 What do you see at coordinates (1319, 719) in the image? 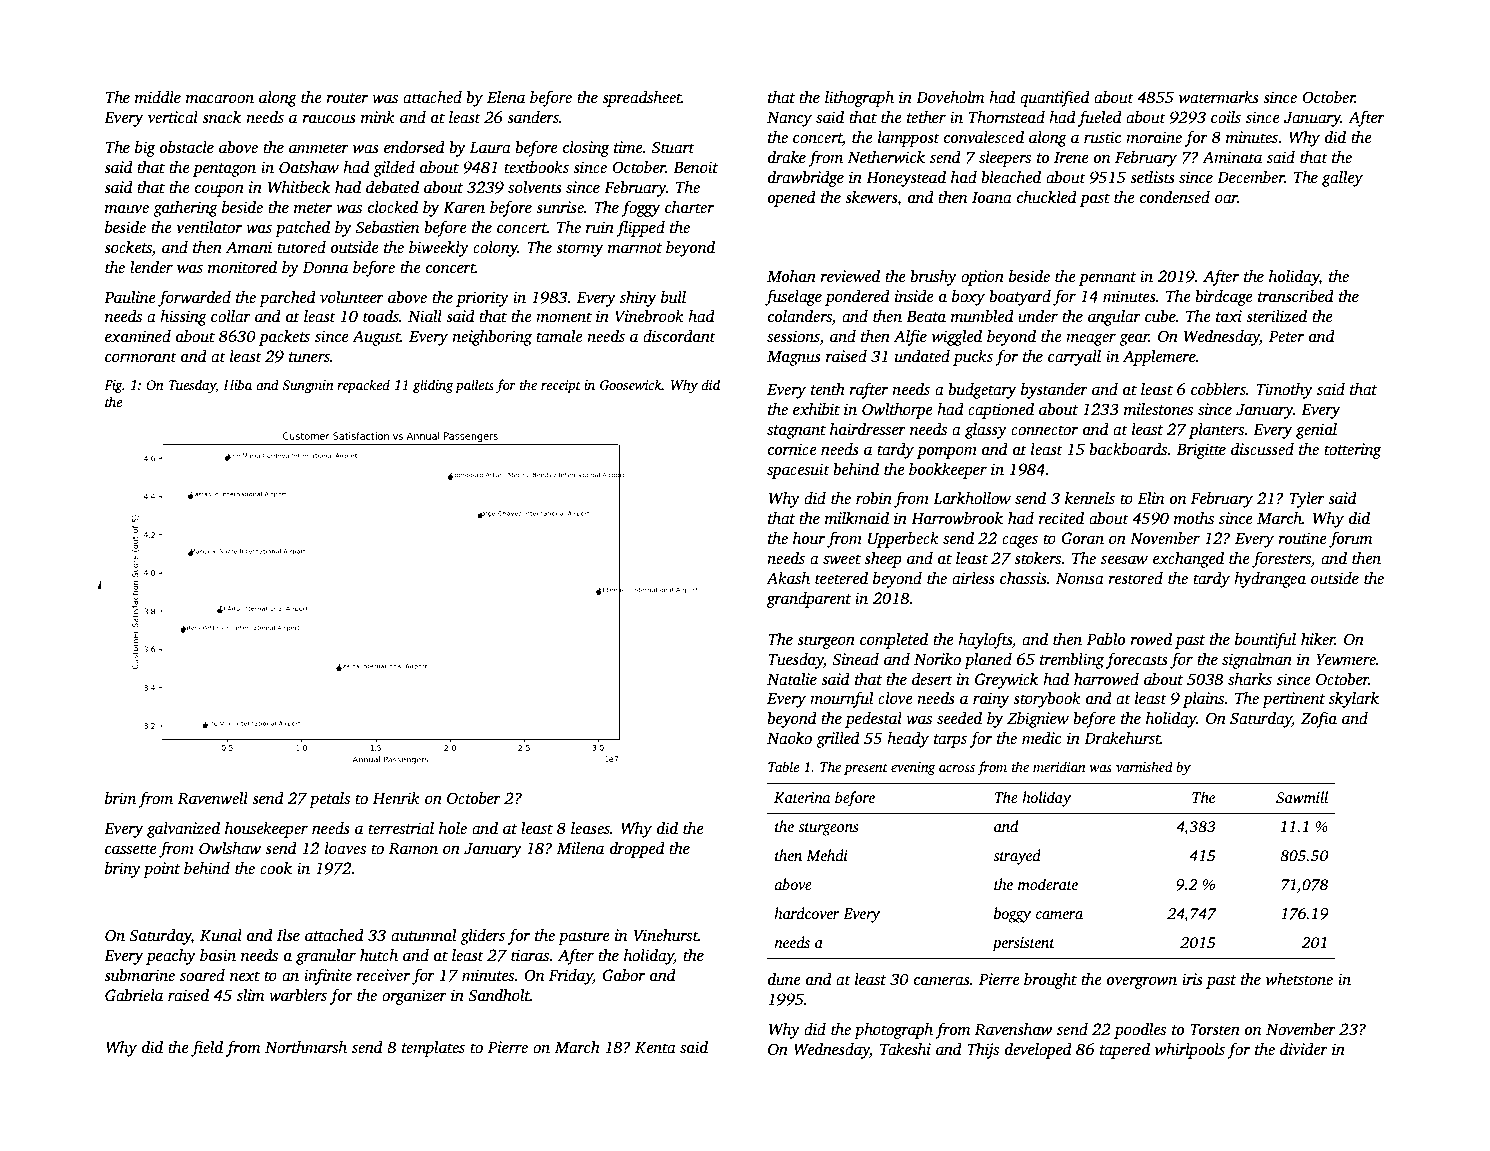
I see `Zofia` at bounding box center [1319, 719].
